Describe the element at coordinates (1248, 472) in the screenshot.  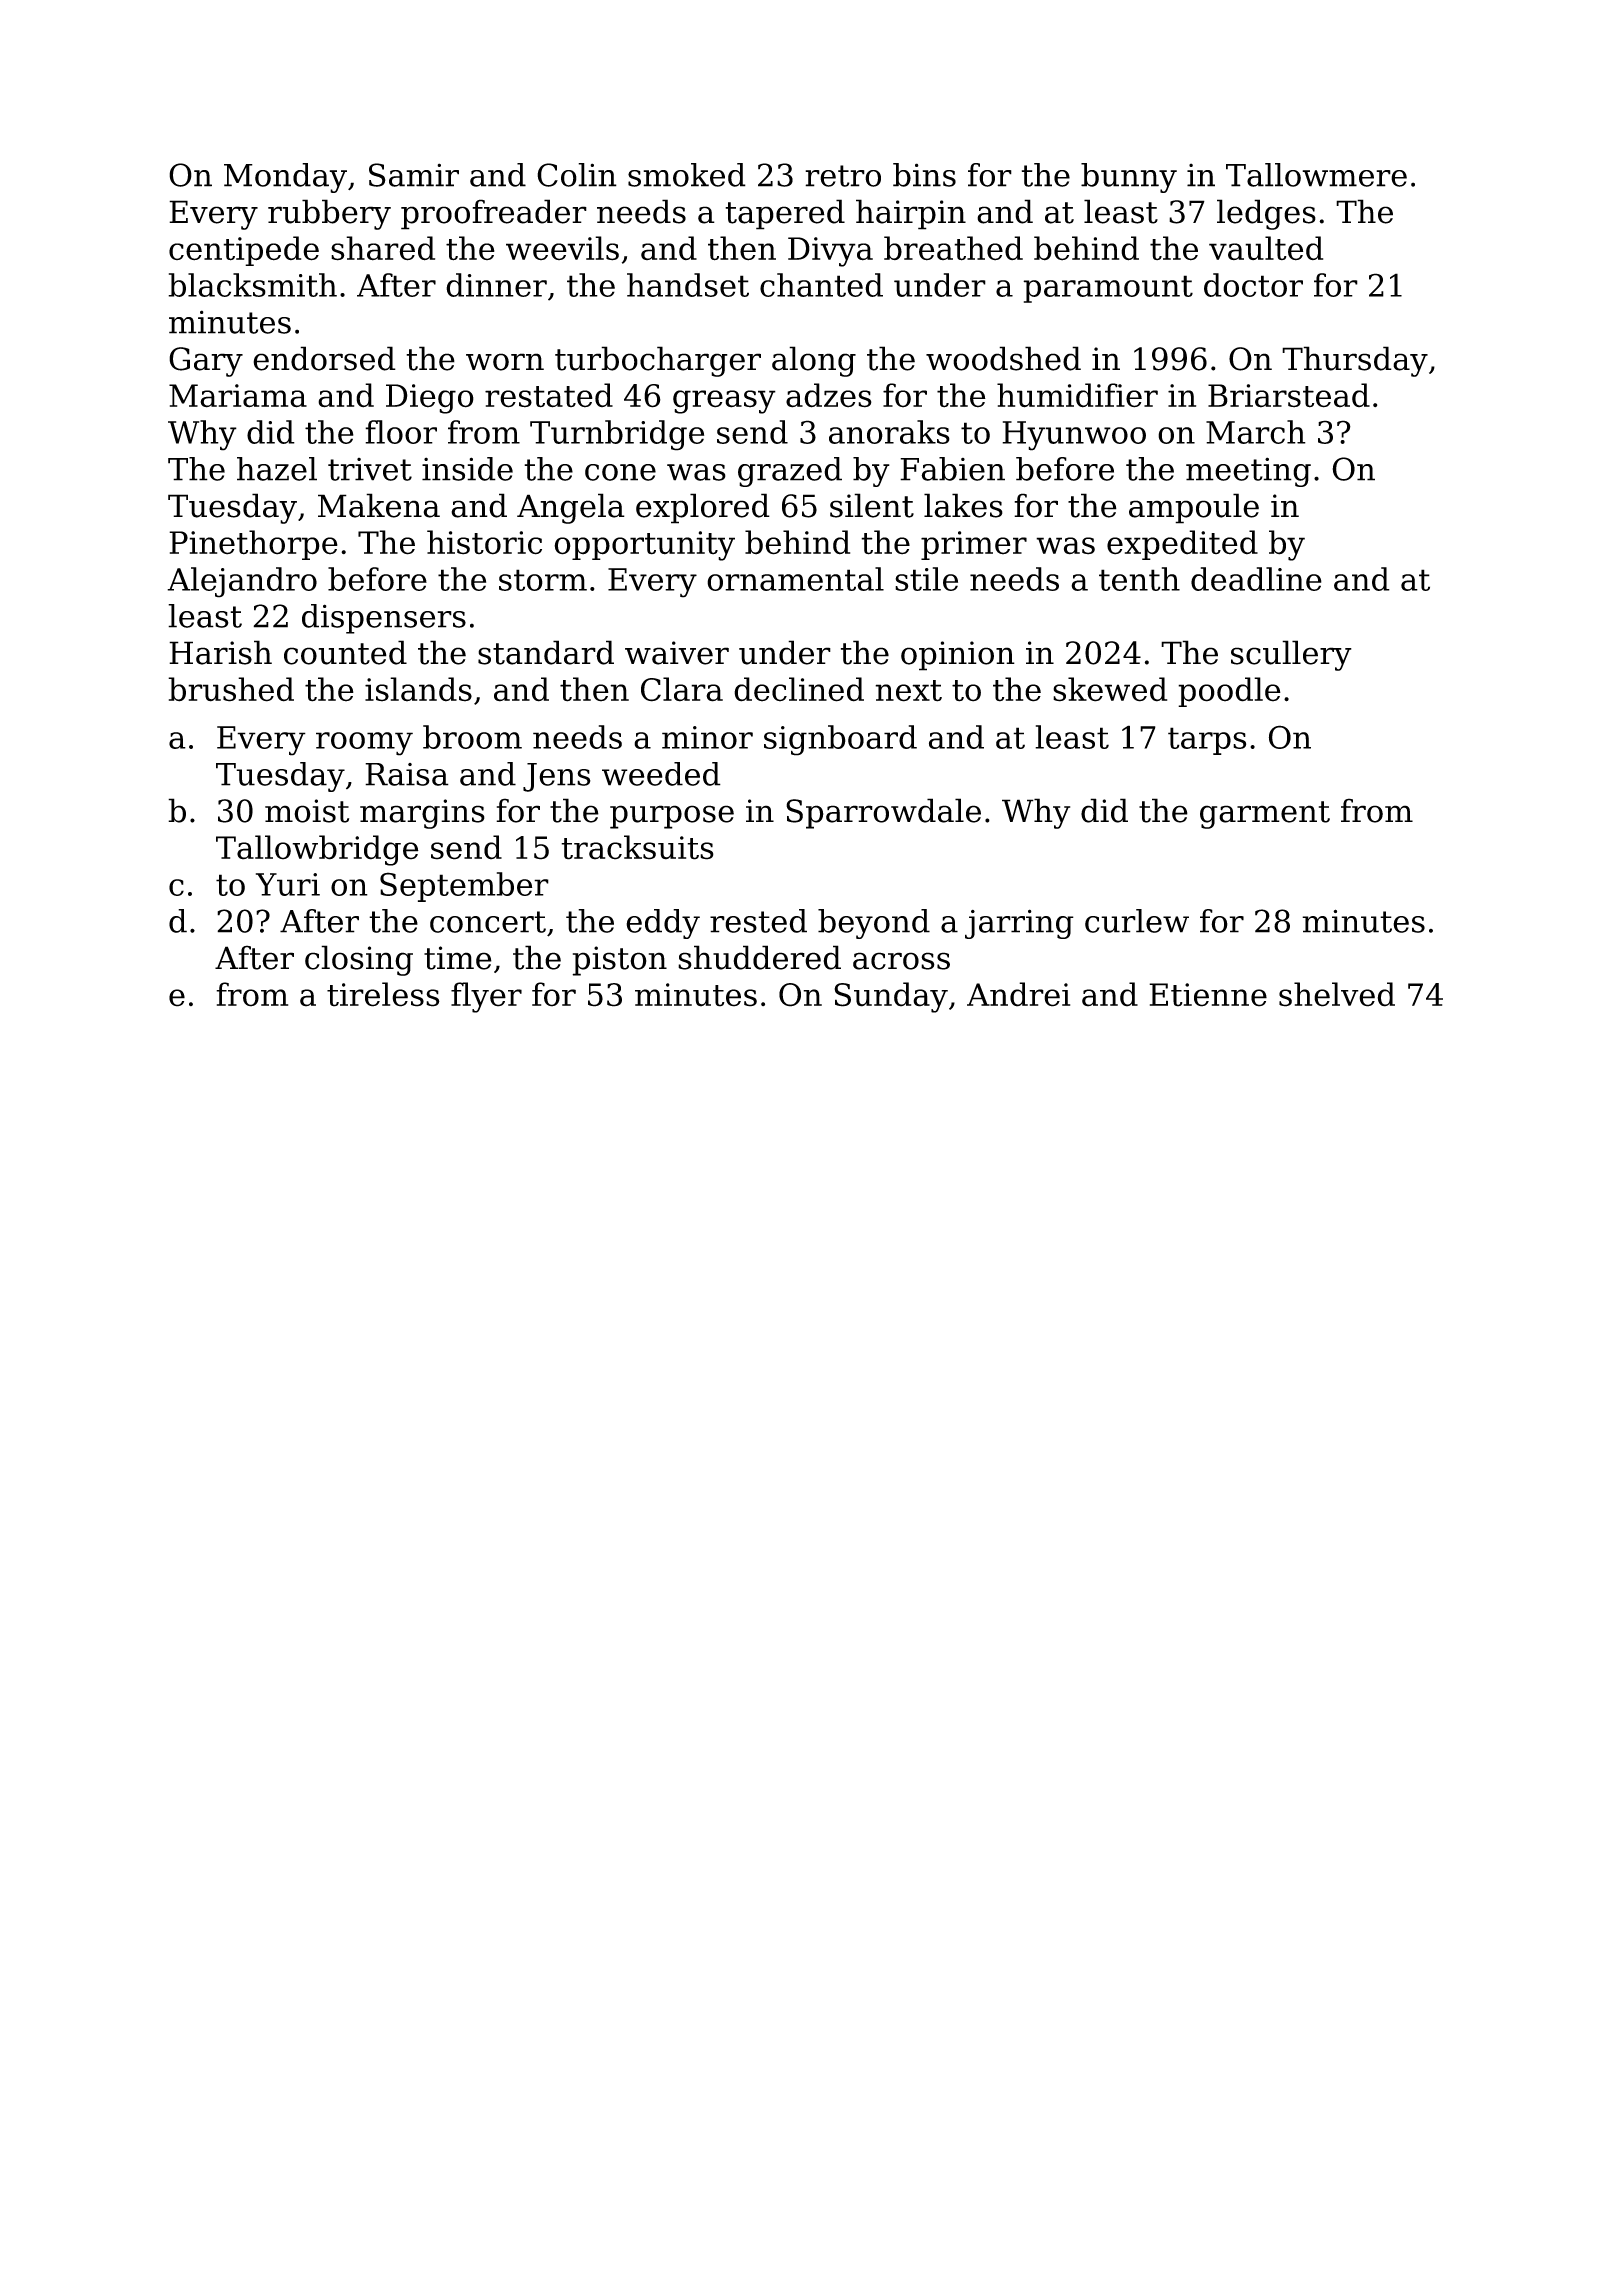
I see `meeting` at that location.
